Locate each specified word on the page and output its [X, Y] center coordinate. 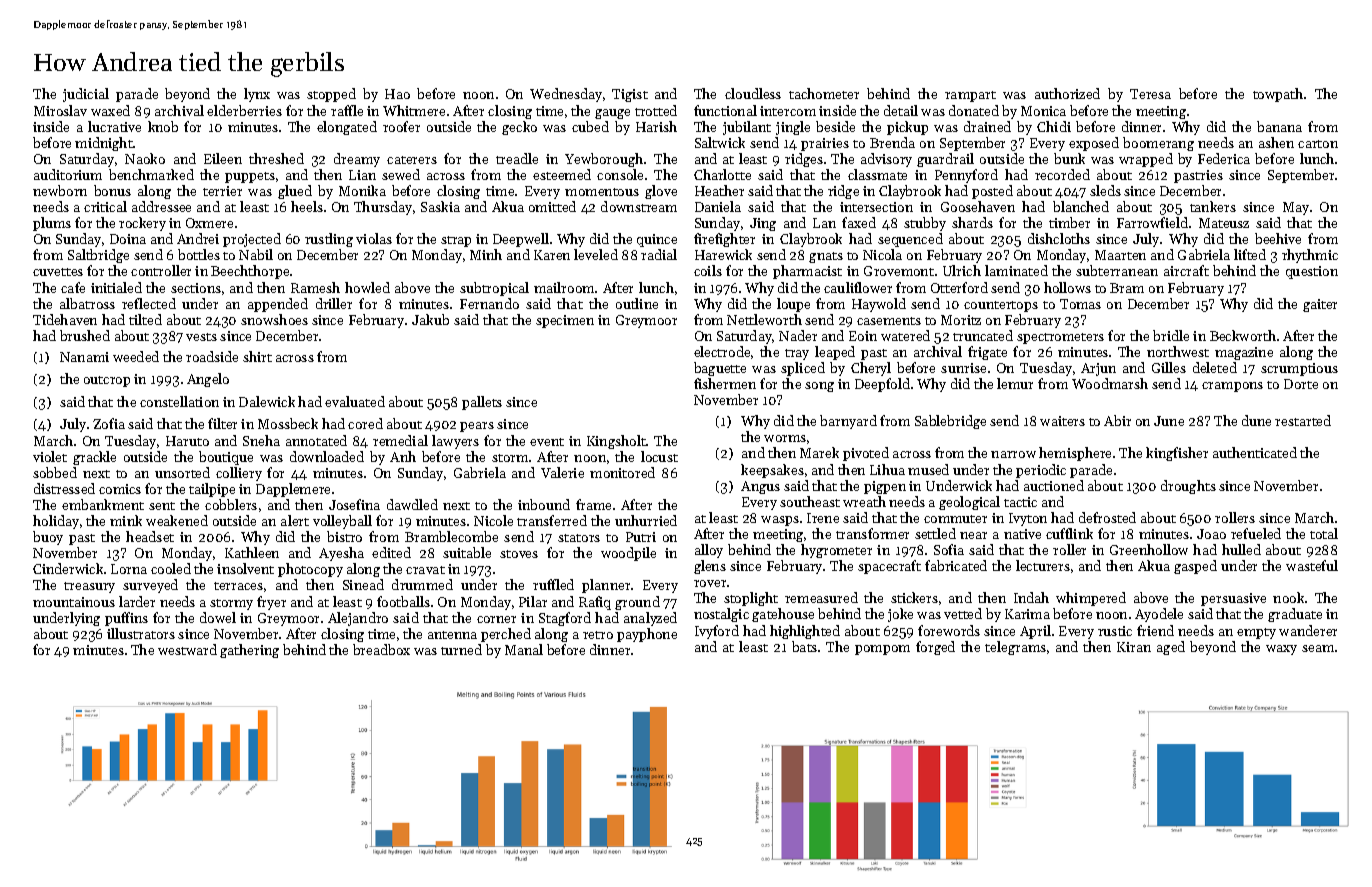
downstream [639, 206]
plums [52, 224]
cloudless [753, 93]
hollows [1067, 287]
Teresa [1150, 94]
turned [461, 649]
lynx [257, 95]
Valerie [562, 472]
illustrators [141, 633]
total [1324, 533]
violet [50, 456]
